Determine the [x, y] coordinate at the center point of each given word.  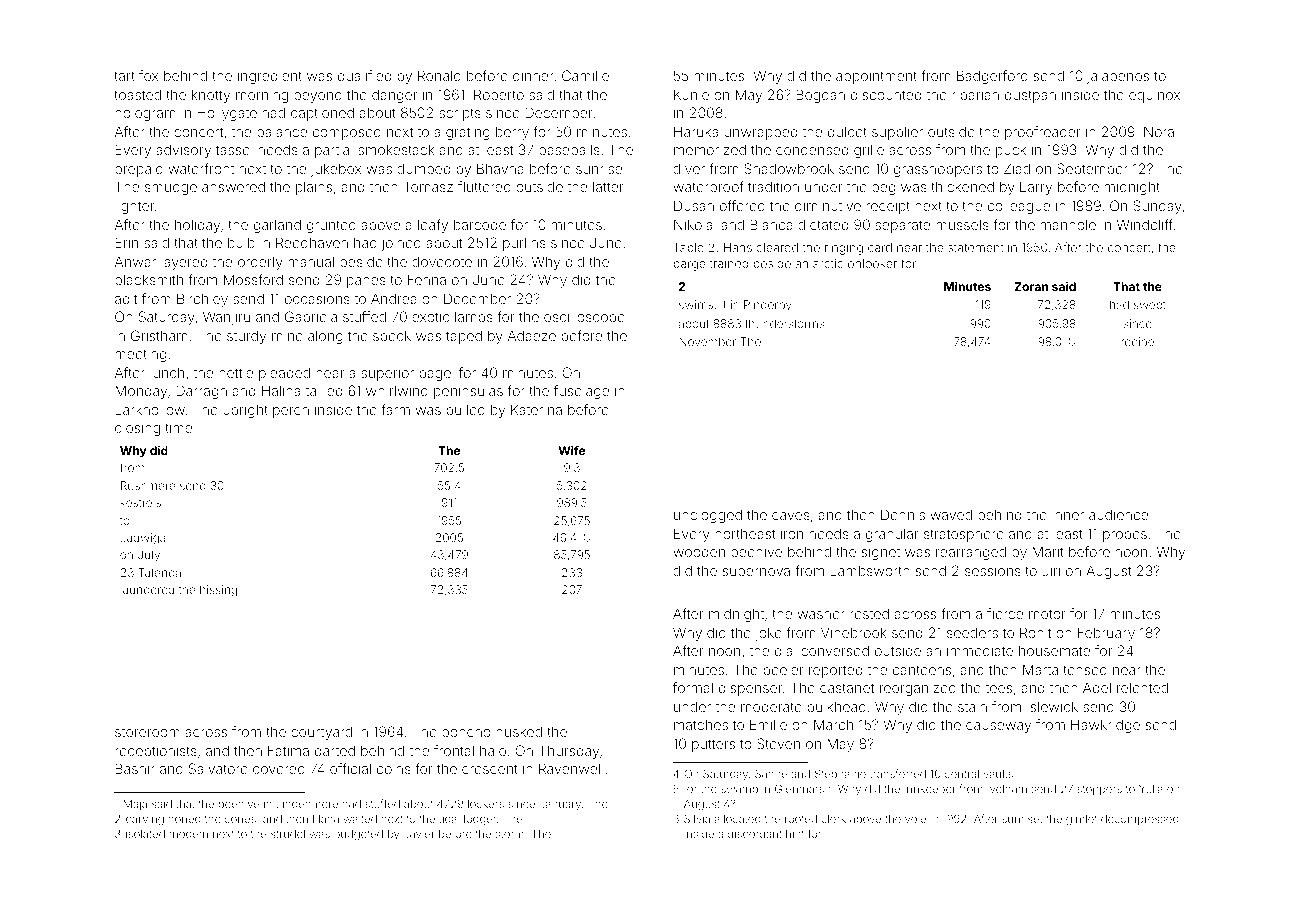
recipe [1137, 342]
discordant [755, 834]
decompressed [1140, 820]
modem [189, 834]
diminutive [828, 205]
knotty [211, 96]
